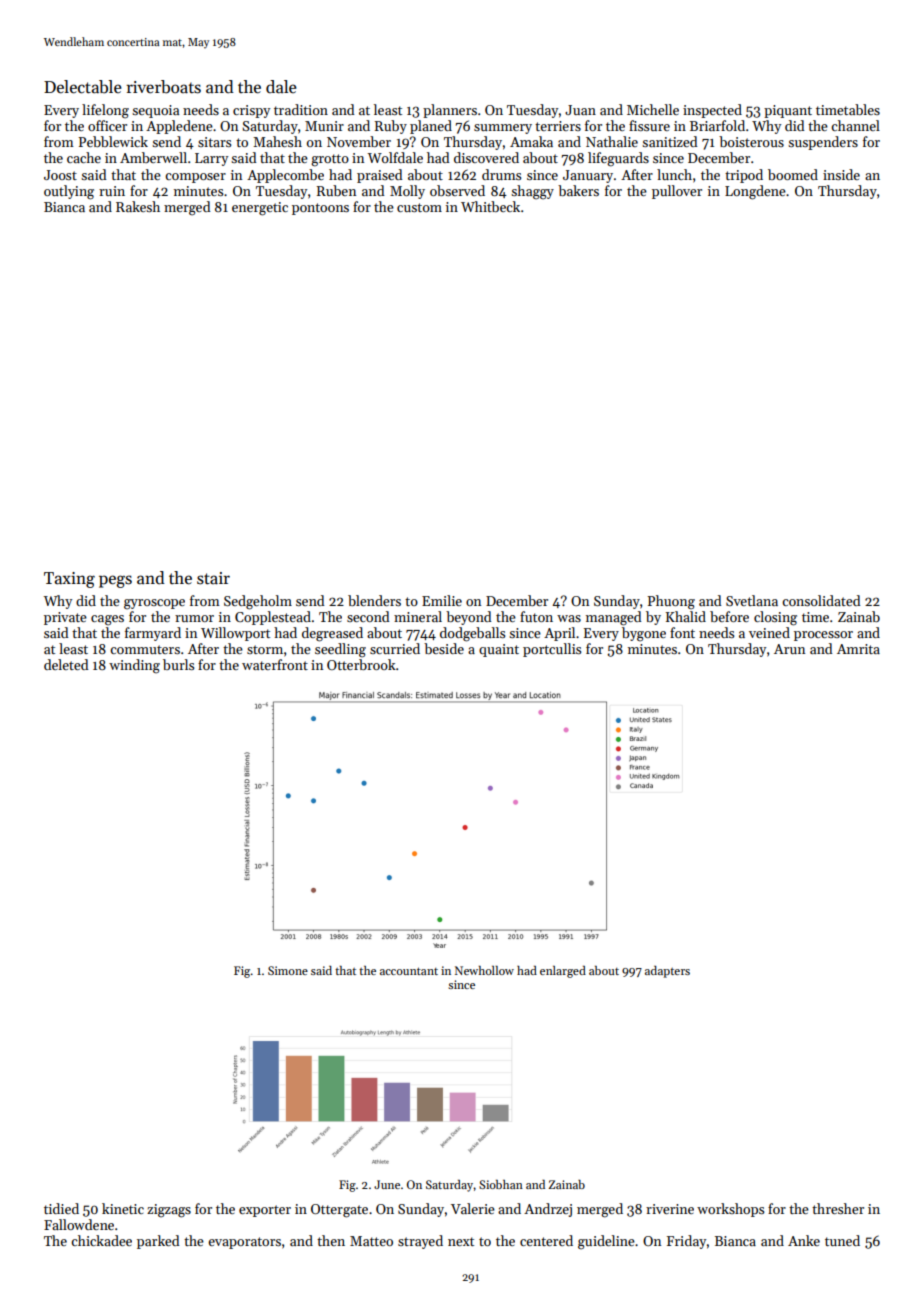 The width and height of the screenshot is (924, 1308). Describe the element at coordinates (667, 972) in the screenshot. I see `adapters` at that location.
